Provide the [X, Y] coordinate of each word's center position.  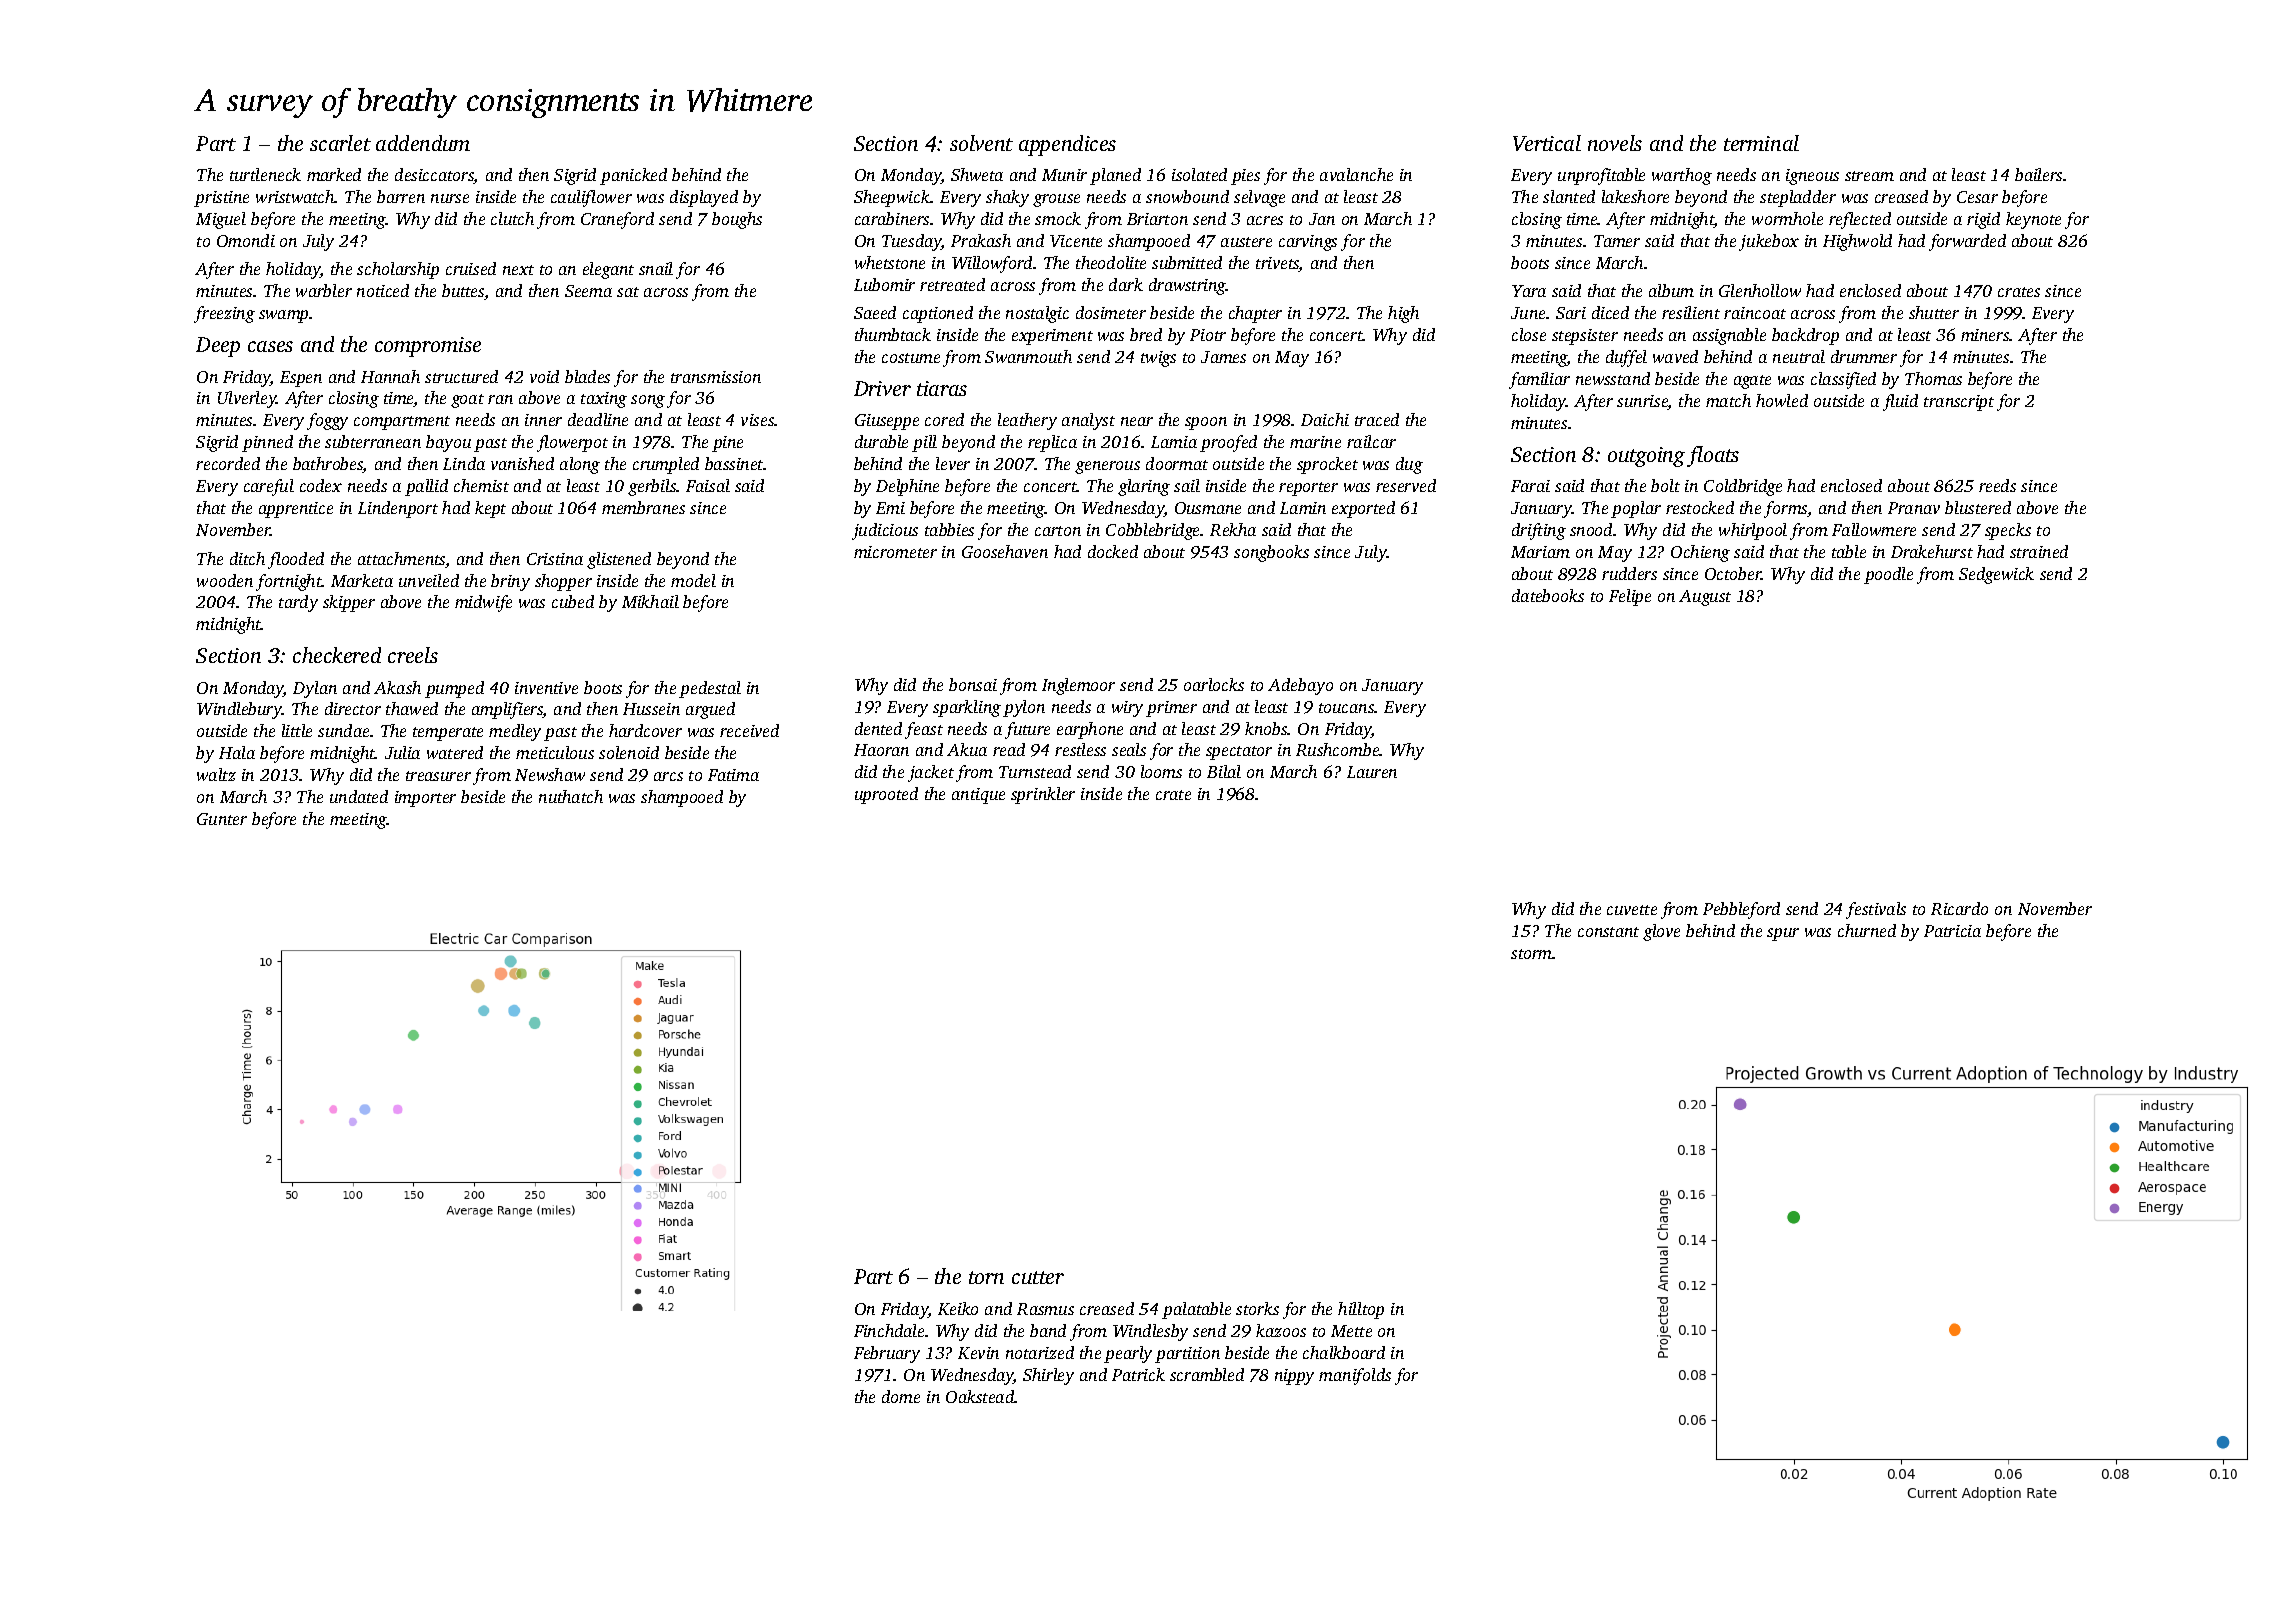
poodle [1888, 575]
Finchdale [889, 1330]
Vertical [1547, 143]
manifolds [1355, 1376]
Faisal [708, 485]
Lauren [1372, 772]
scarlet [340, 143]
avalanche [1356, 174]
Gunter [222, 819]
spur [1783, 934]
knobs [1266, 728]
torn [986, 1277]
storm [1532, 954]
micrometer [895, 552]
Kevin [978, 1353]
